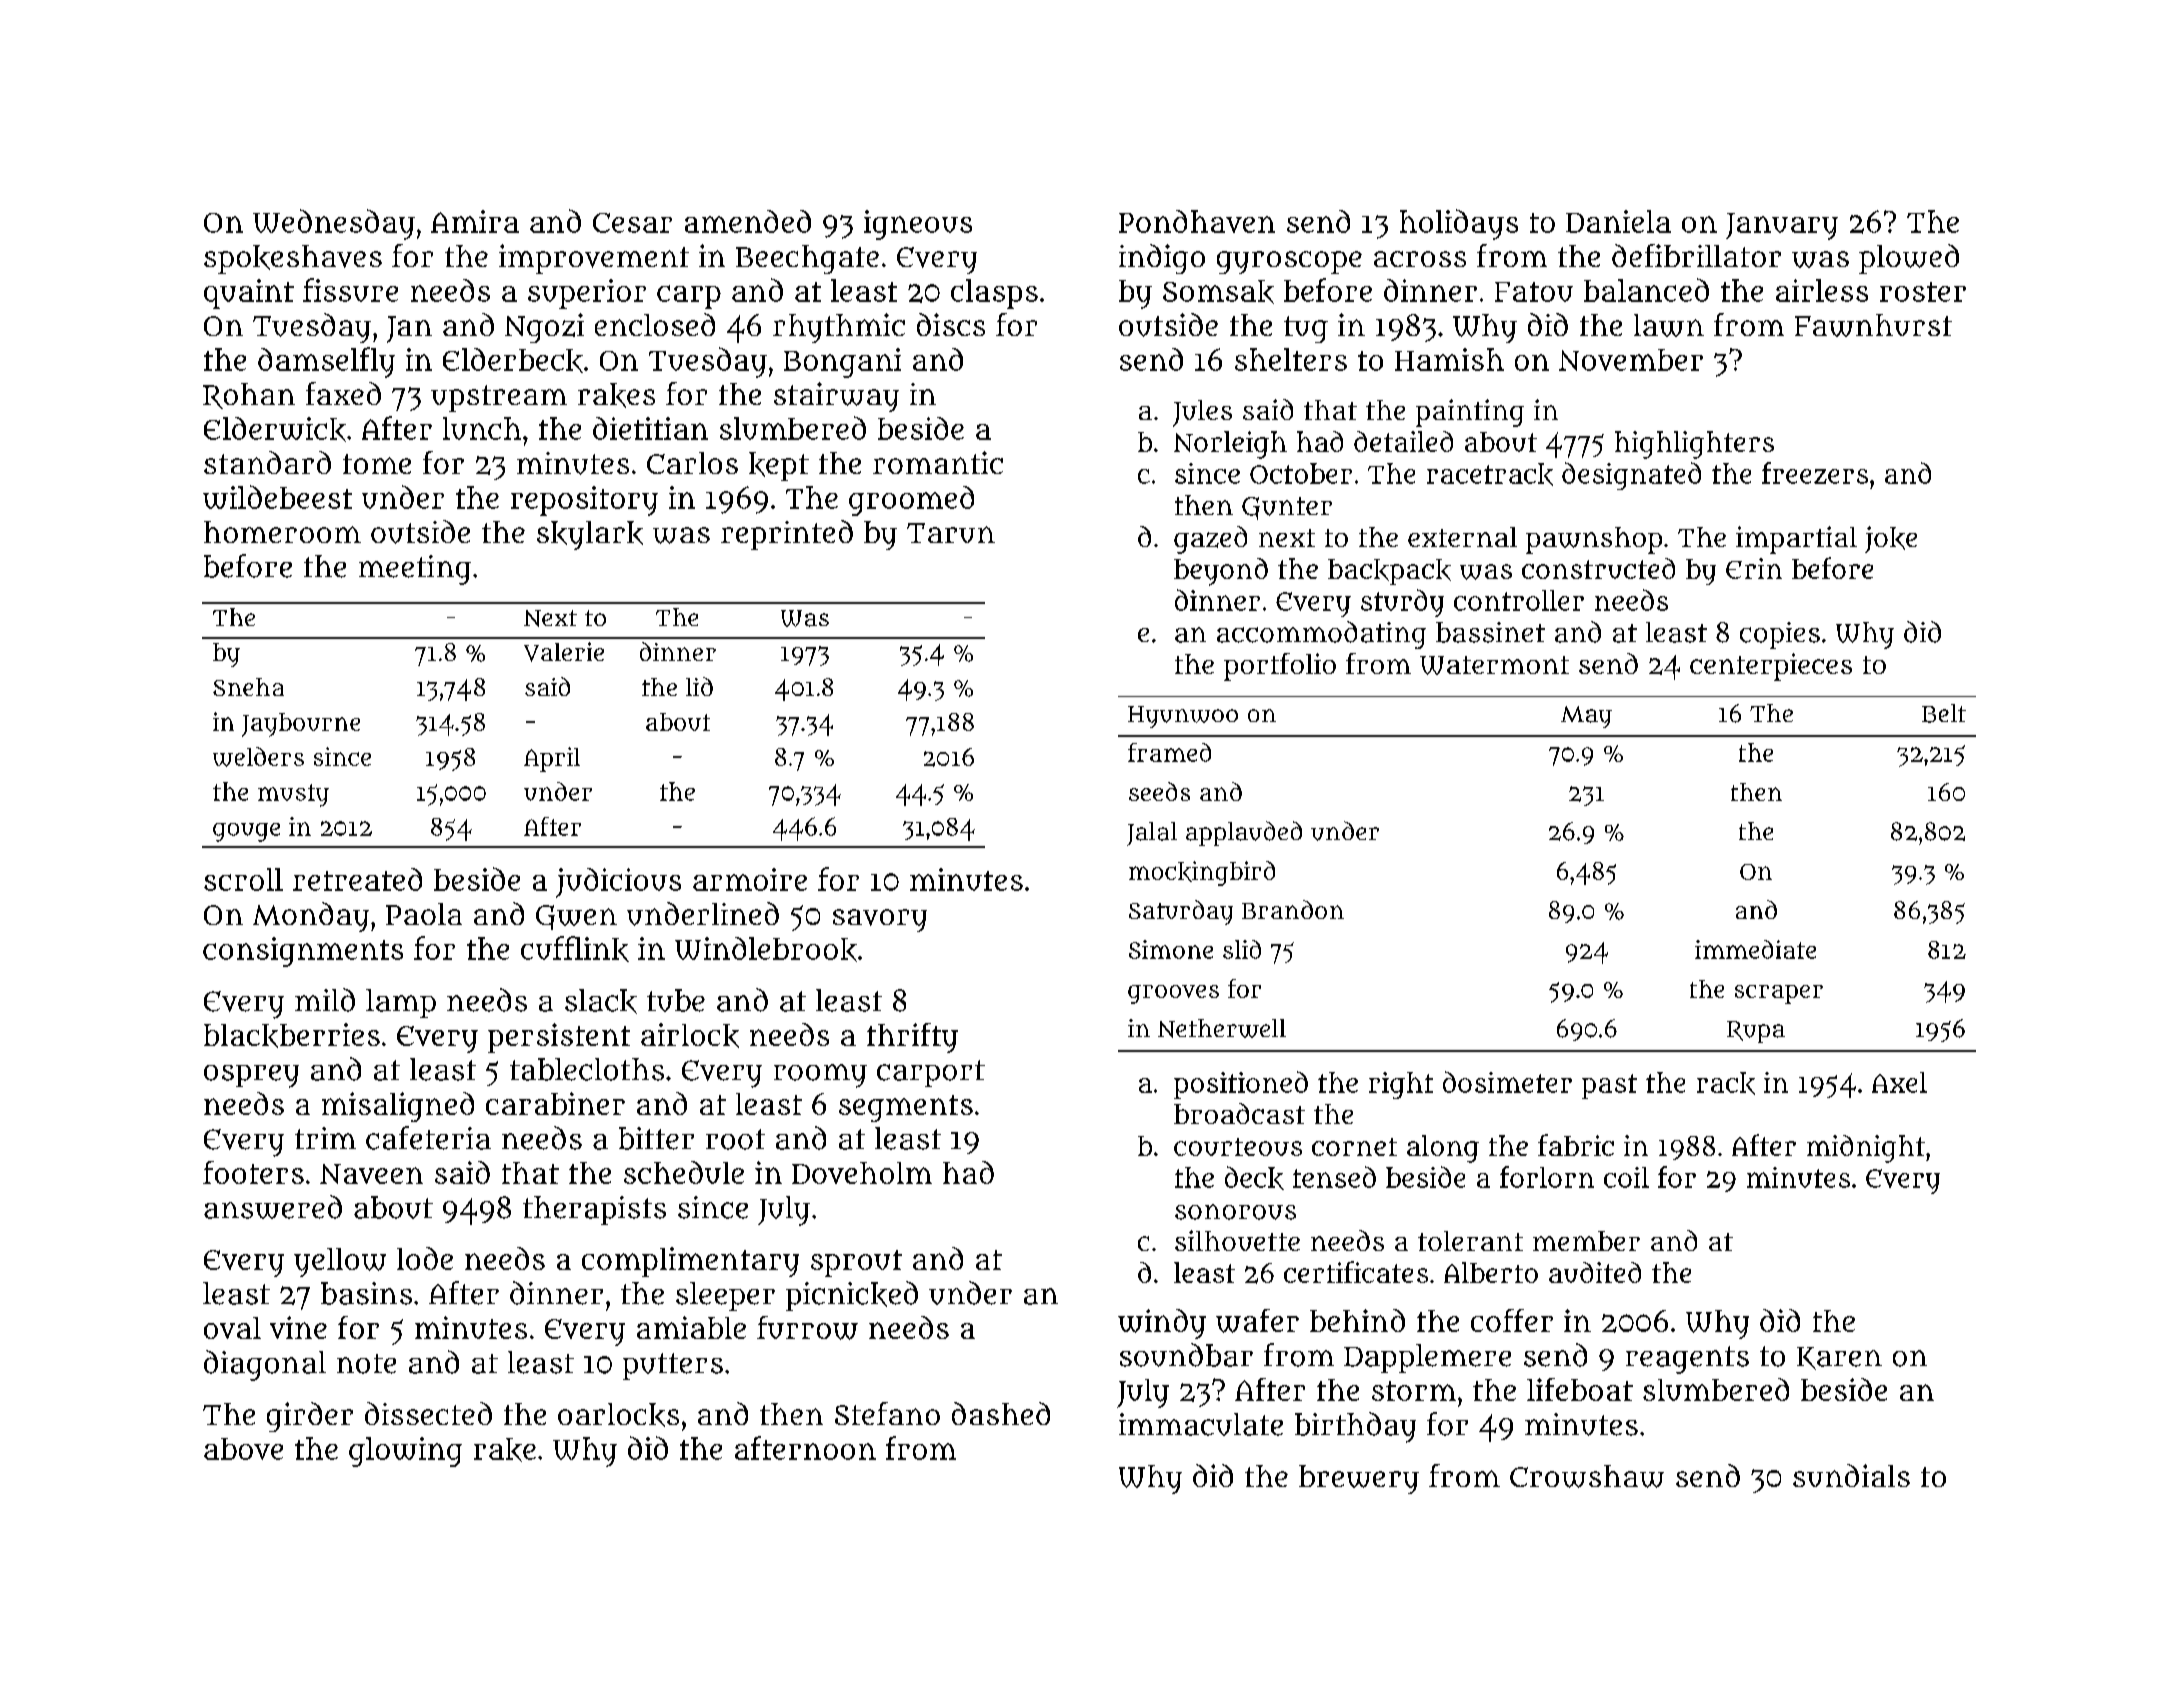 The image size is (2178, 1683). I want to click on Belt, so click(1944, 713).
